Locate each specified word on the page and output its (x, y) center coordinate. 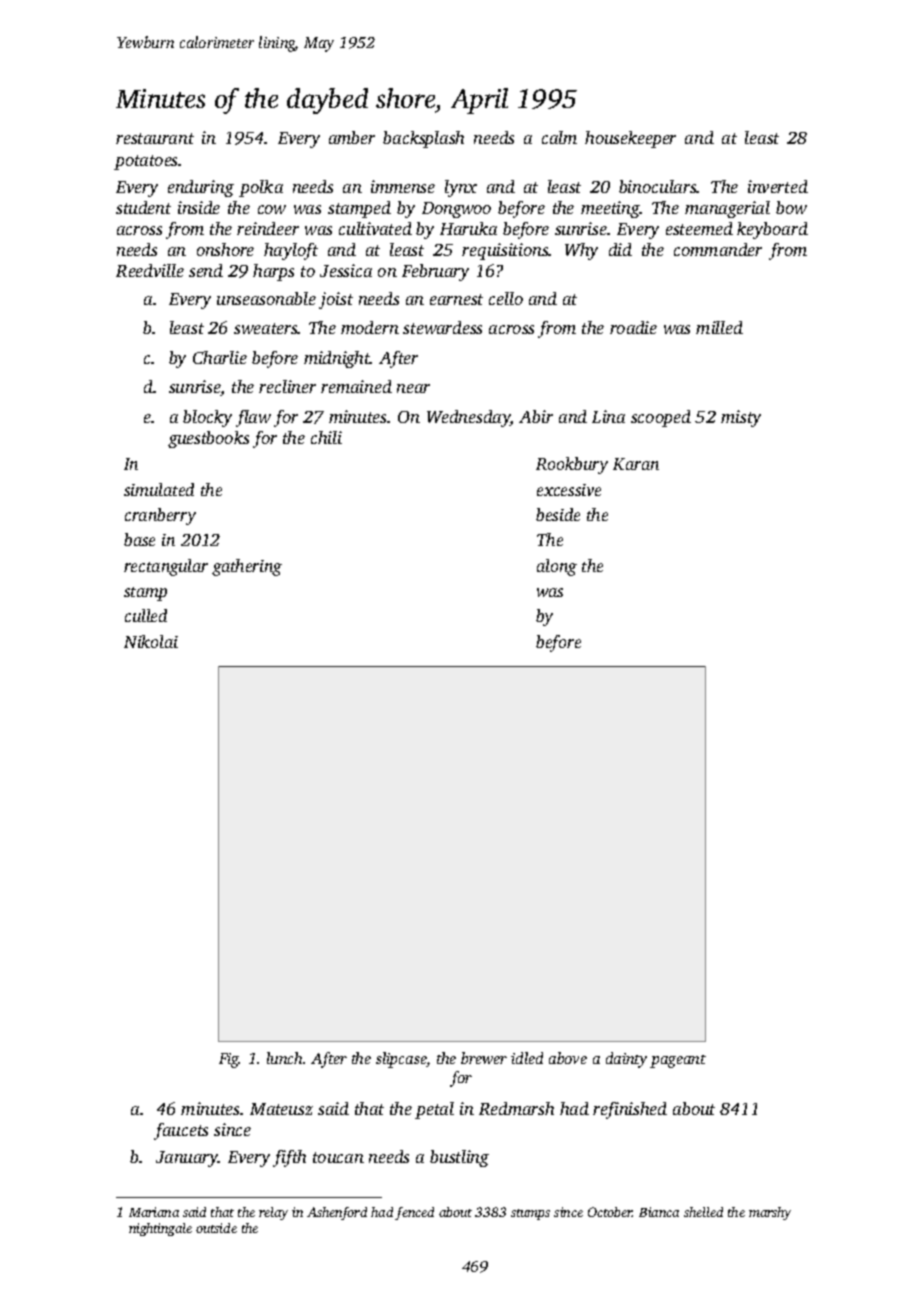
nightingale (160, 1229)
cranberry (160, 516)
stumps (530, 1214)
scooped (661, 418)
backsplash (423, 139)
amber (352, 137)
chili (326, 437)
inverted (778, 186)
